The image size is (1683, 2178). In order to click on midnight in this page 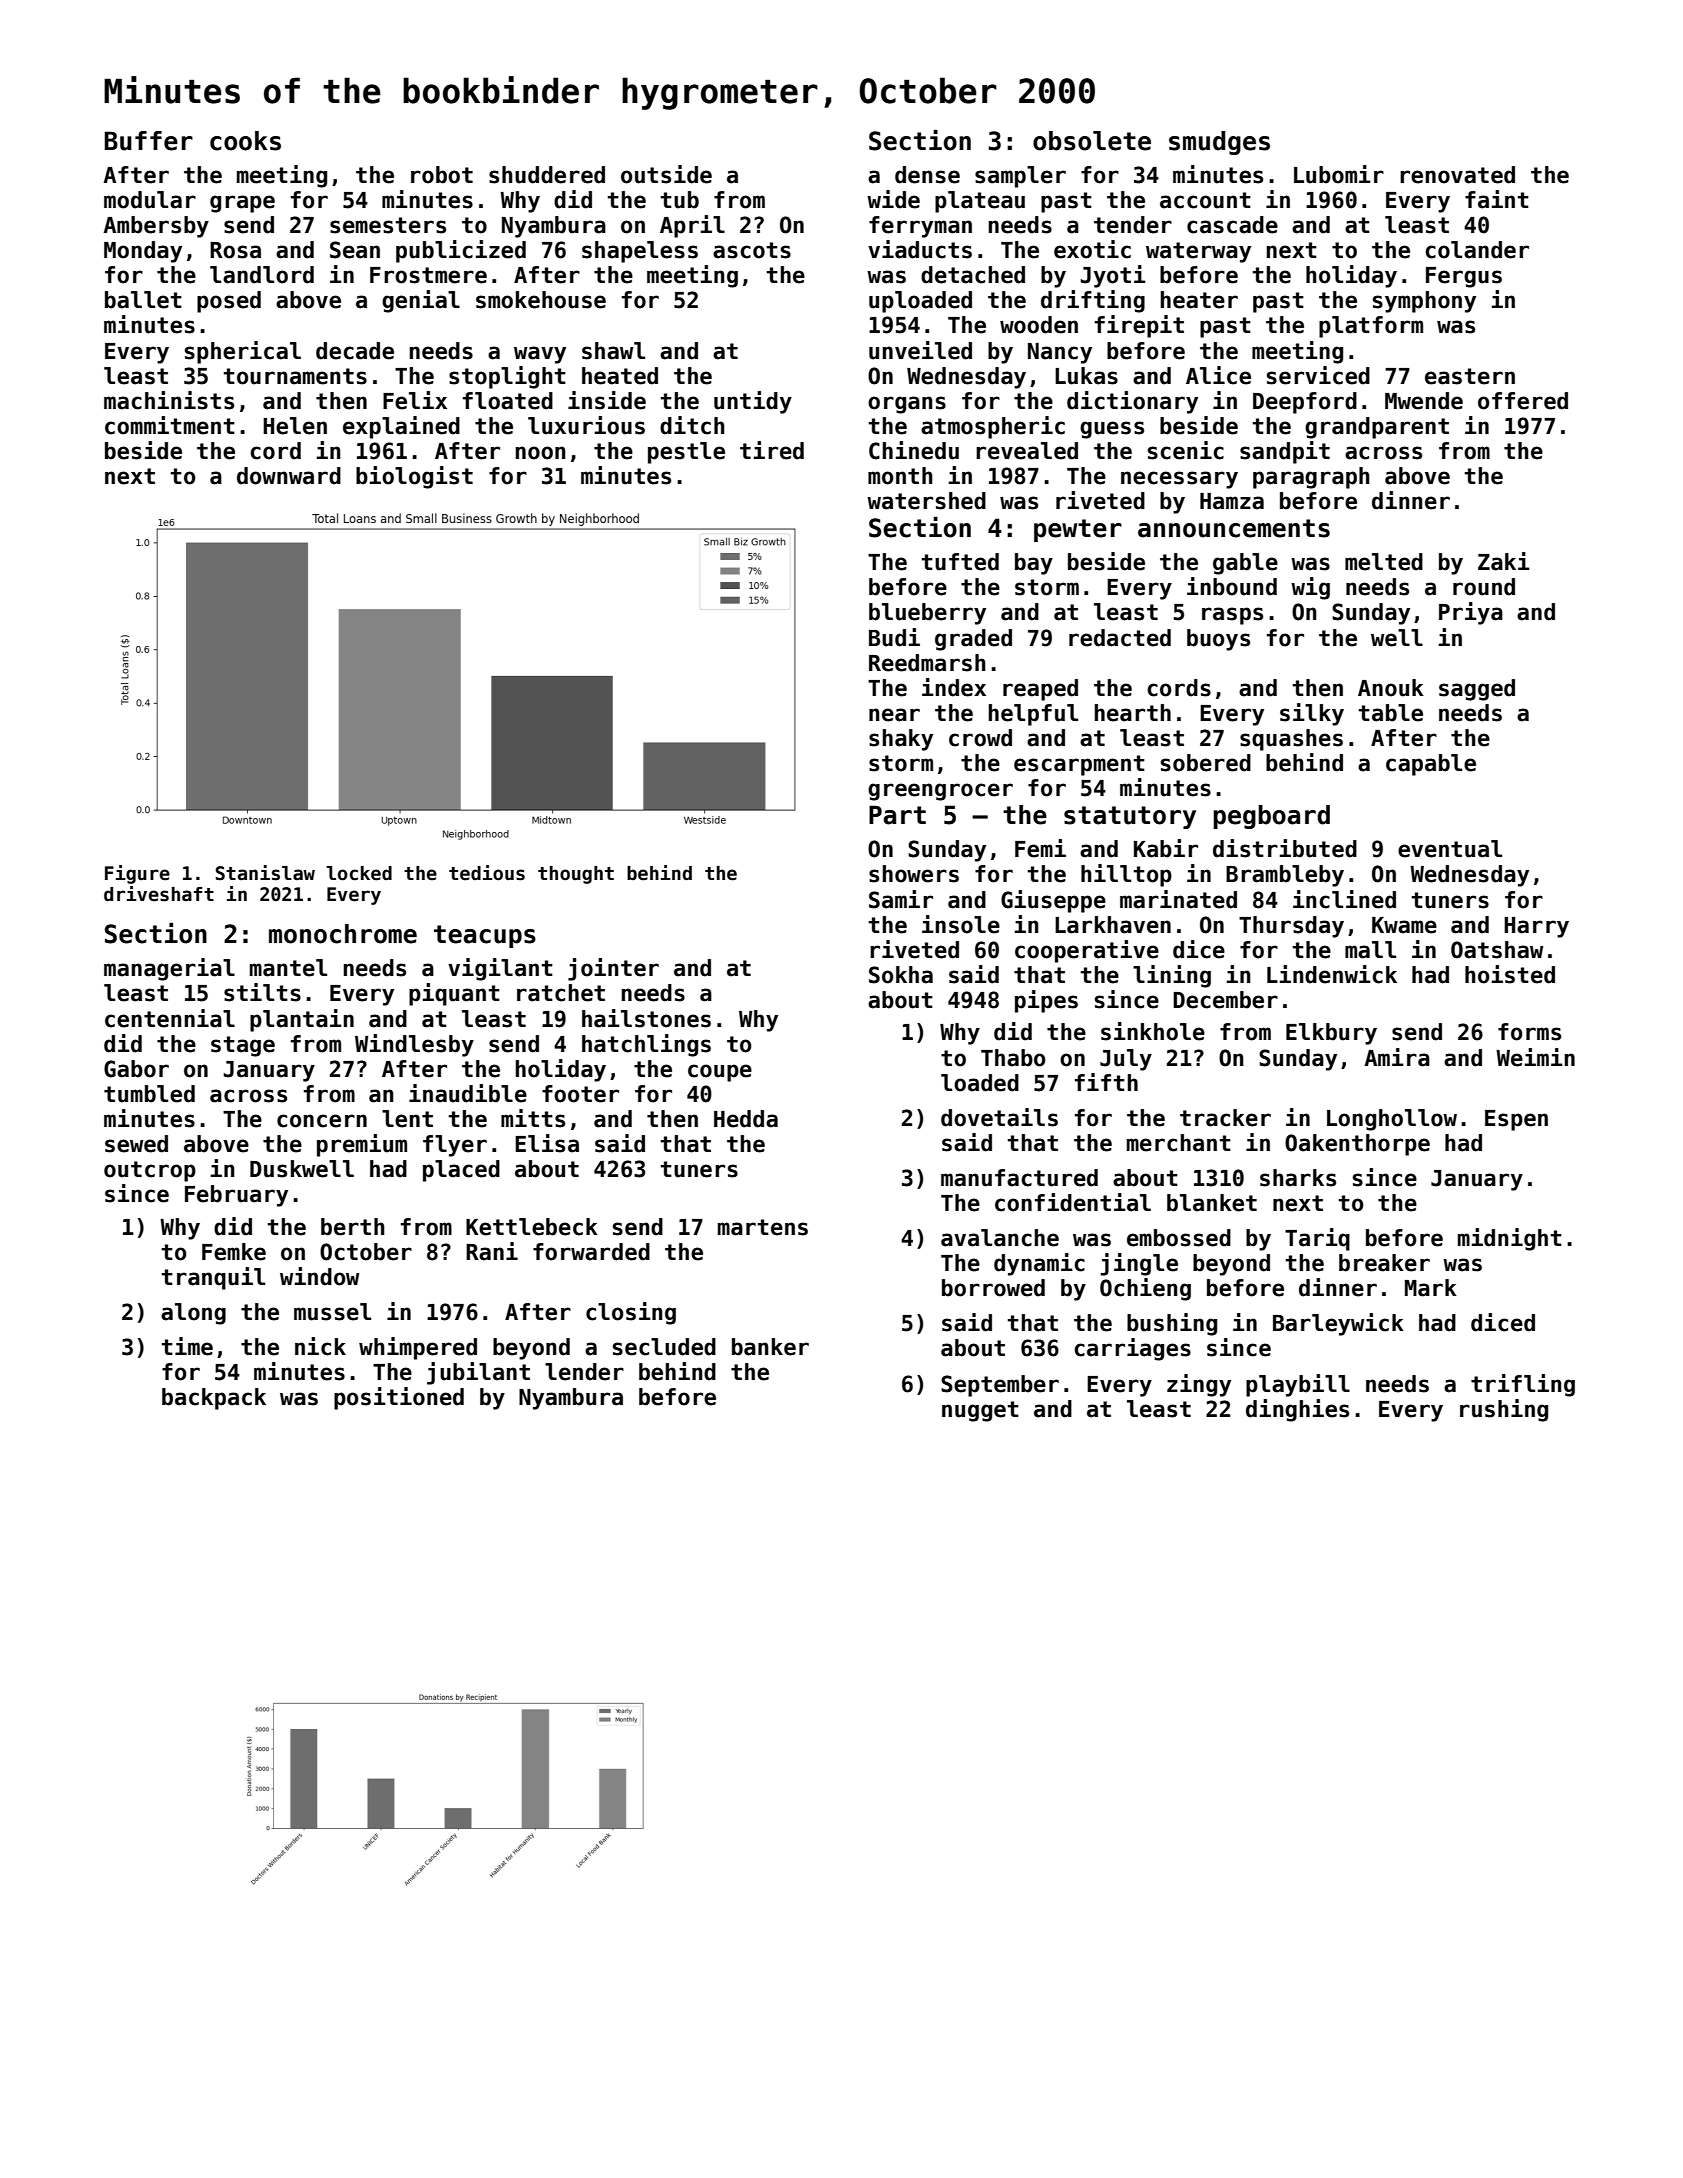, I will do `click(1510, 1239)`.
